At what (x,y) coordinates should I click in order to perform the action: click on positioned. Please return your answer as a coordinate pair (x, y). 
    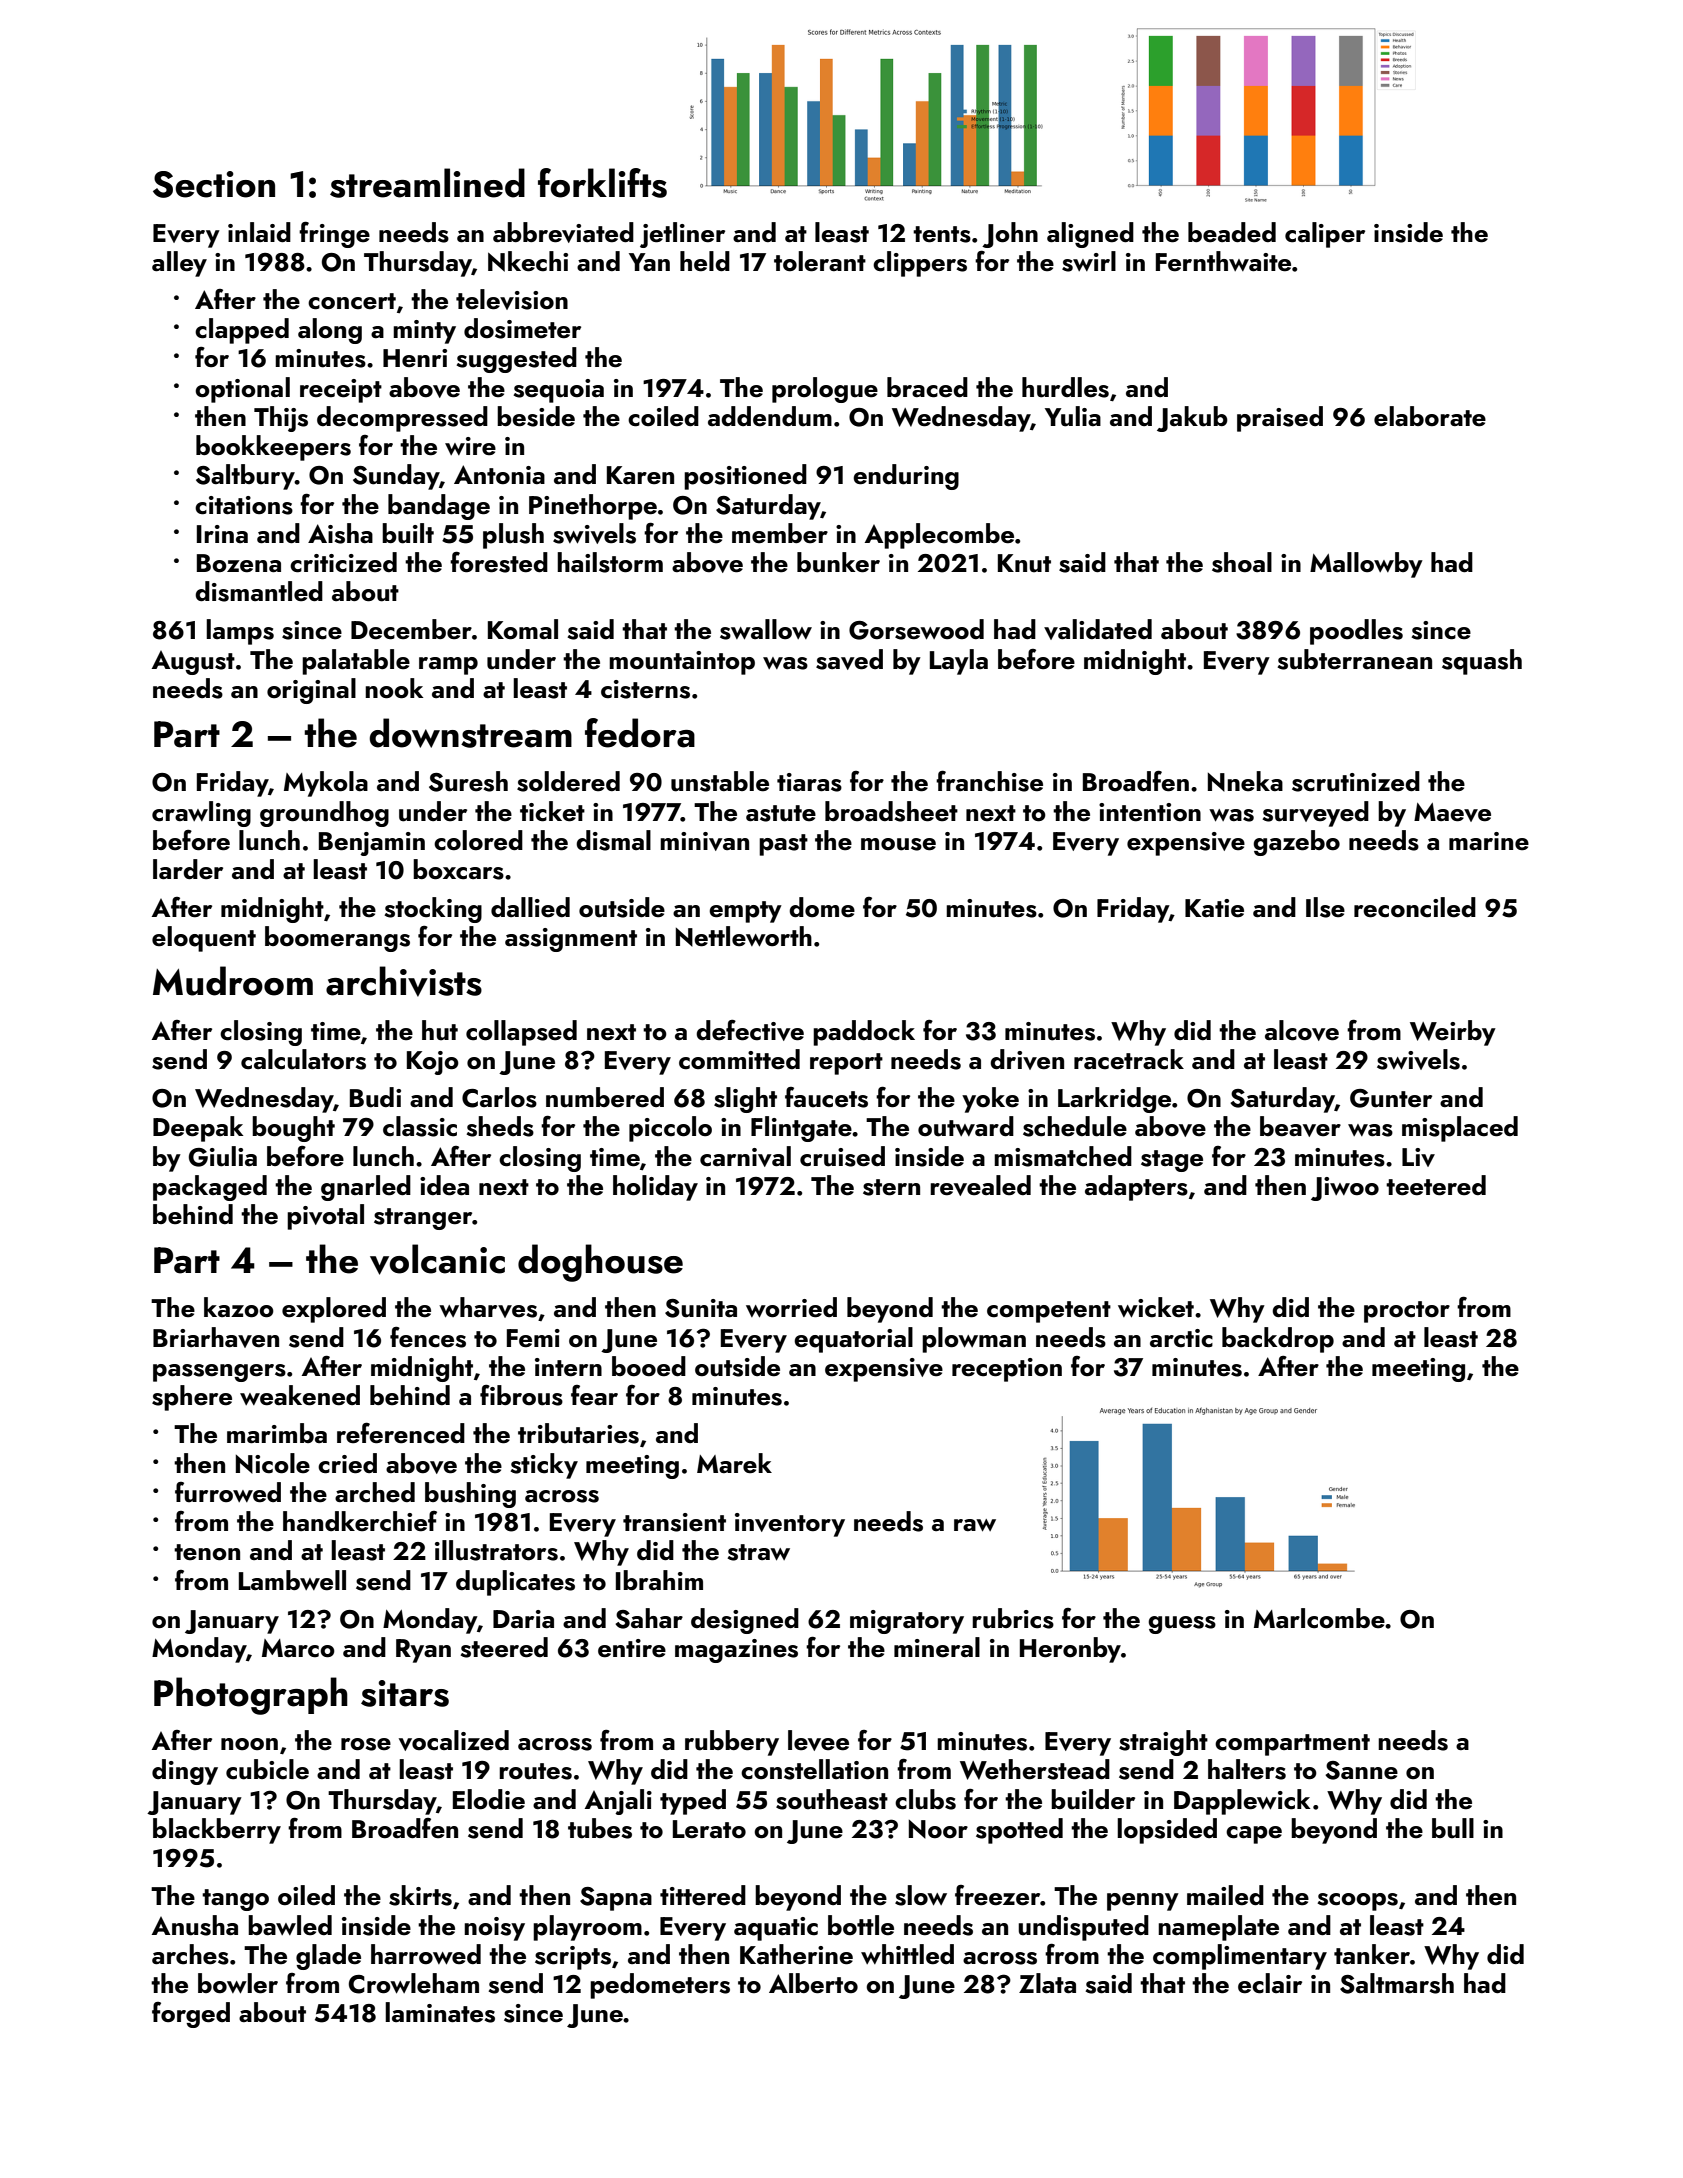
    Looking at the image, I should click on (745, 477).
